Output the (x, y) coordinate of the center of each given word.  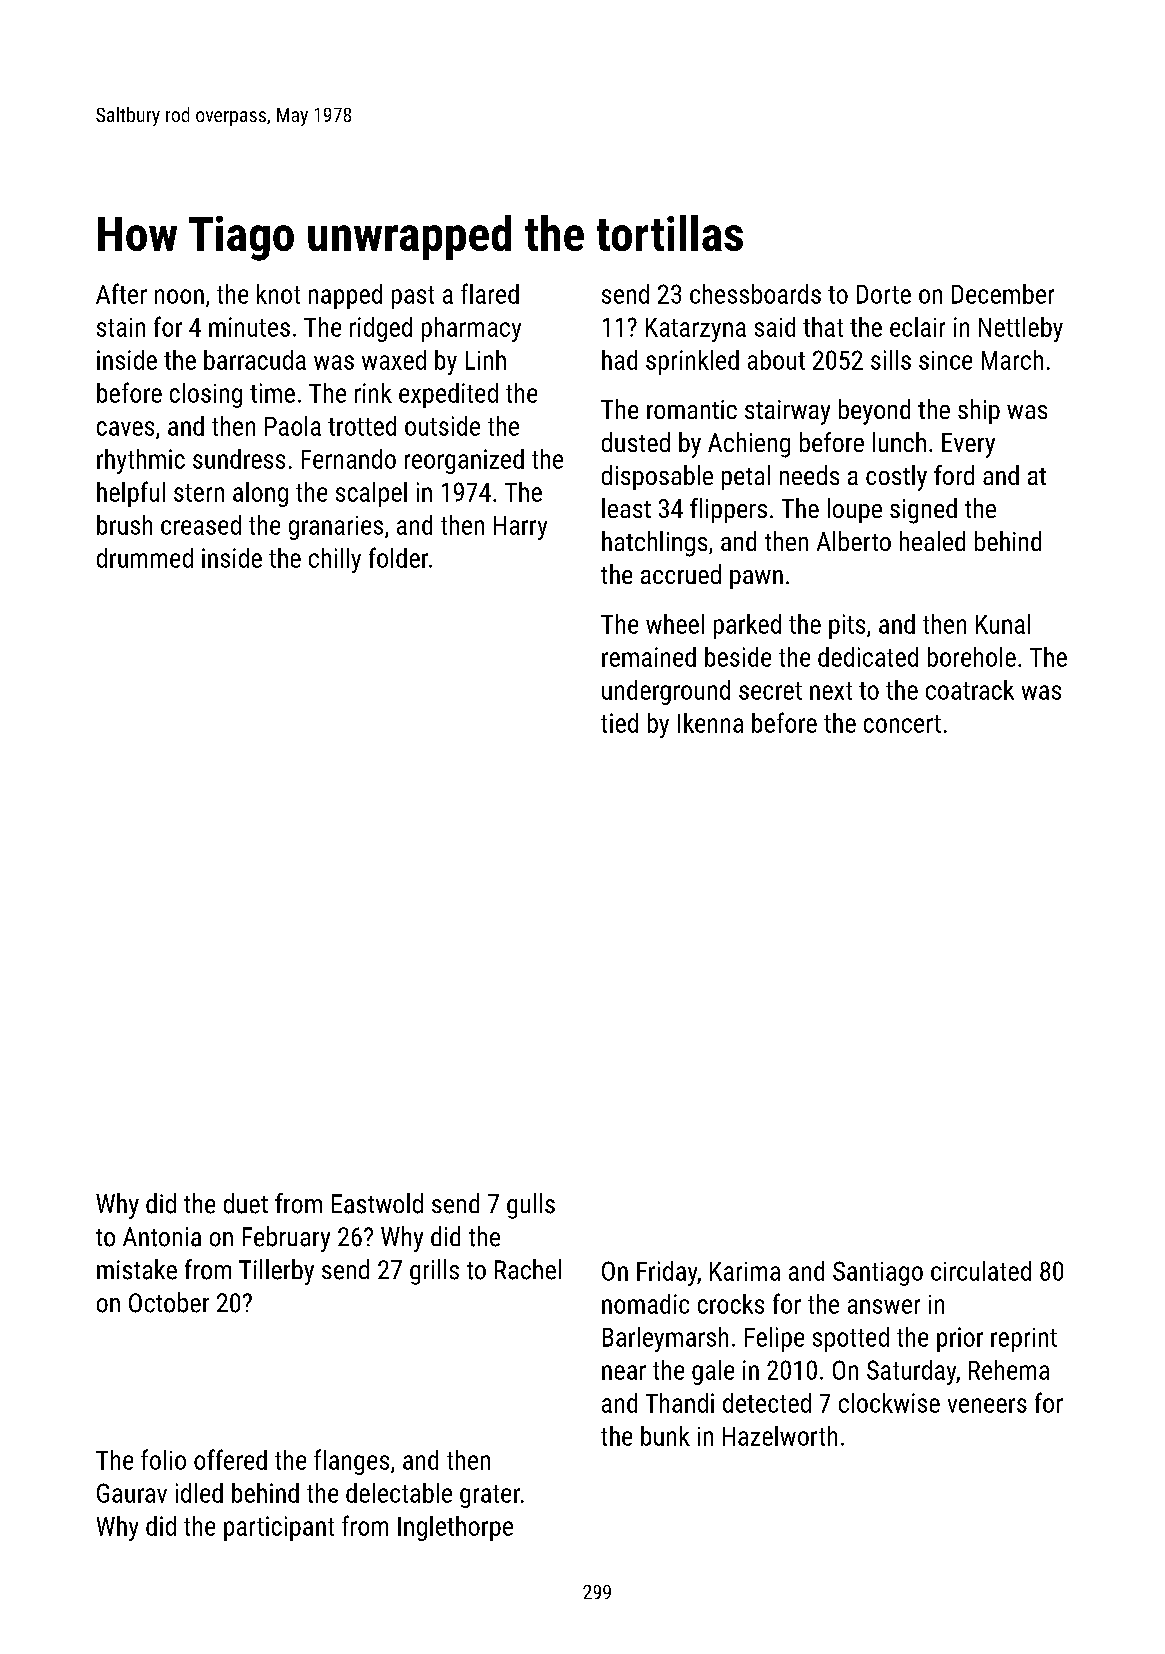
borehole (972, 657)
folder (398, 557)
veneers (987, 1405)
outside (442, 426)
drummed (145, 558)
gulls (531, 1206)
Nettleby (1021, 329)
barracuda (255, 360)
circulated (981, 1271)
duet (246, 1203)
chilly (335, 560)
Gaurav (132, 1493)
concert (902, 724)
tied (619, 723)
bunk (665, 1436)
